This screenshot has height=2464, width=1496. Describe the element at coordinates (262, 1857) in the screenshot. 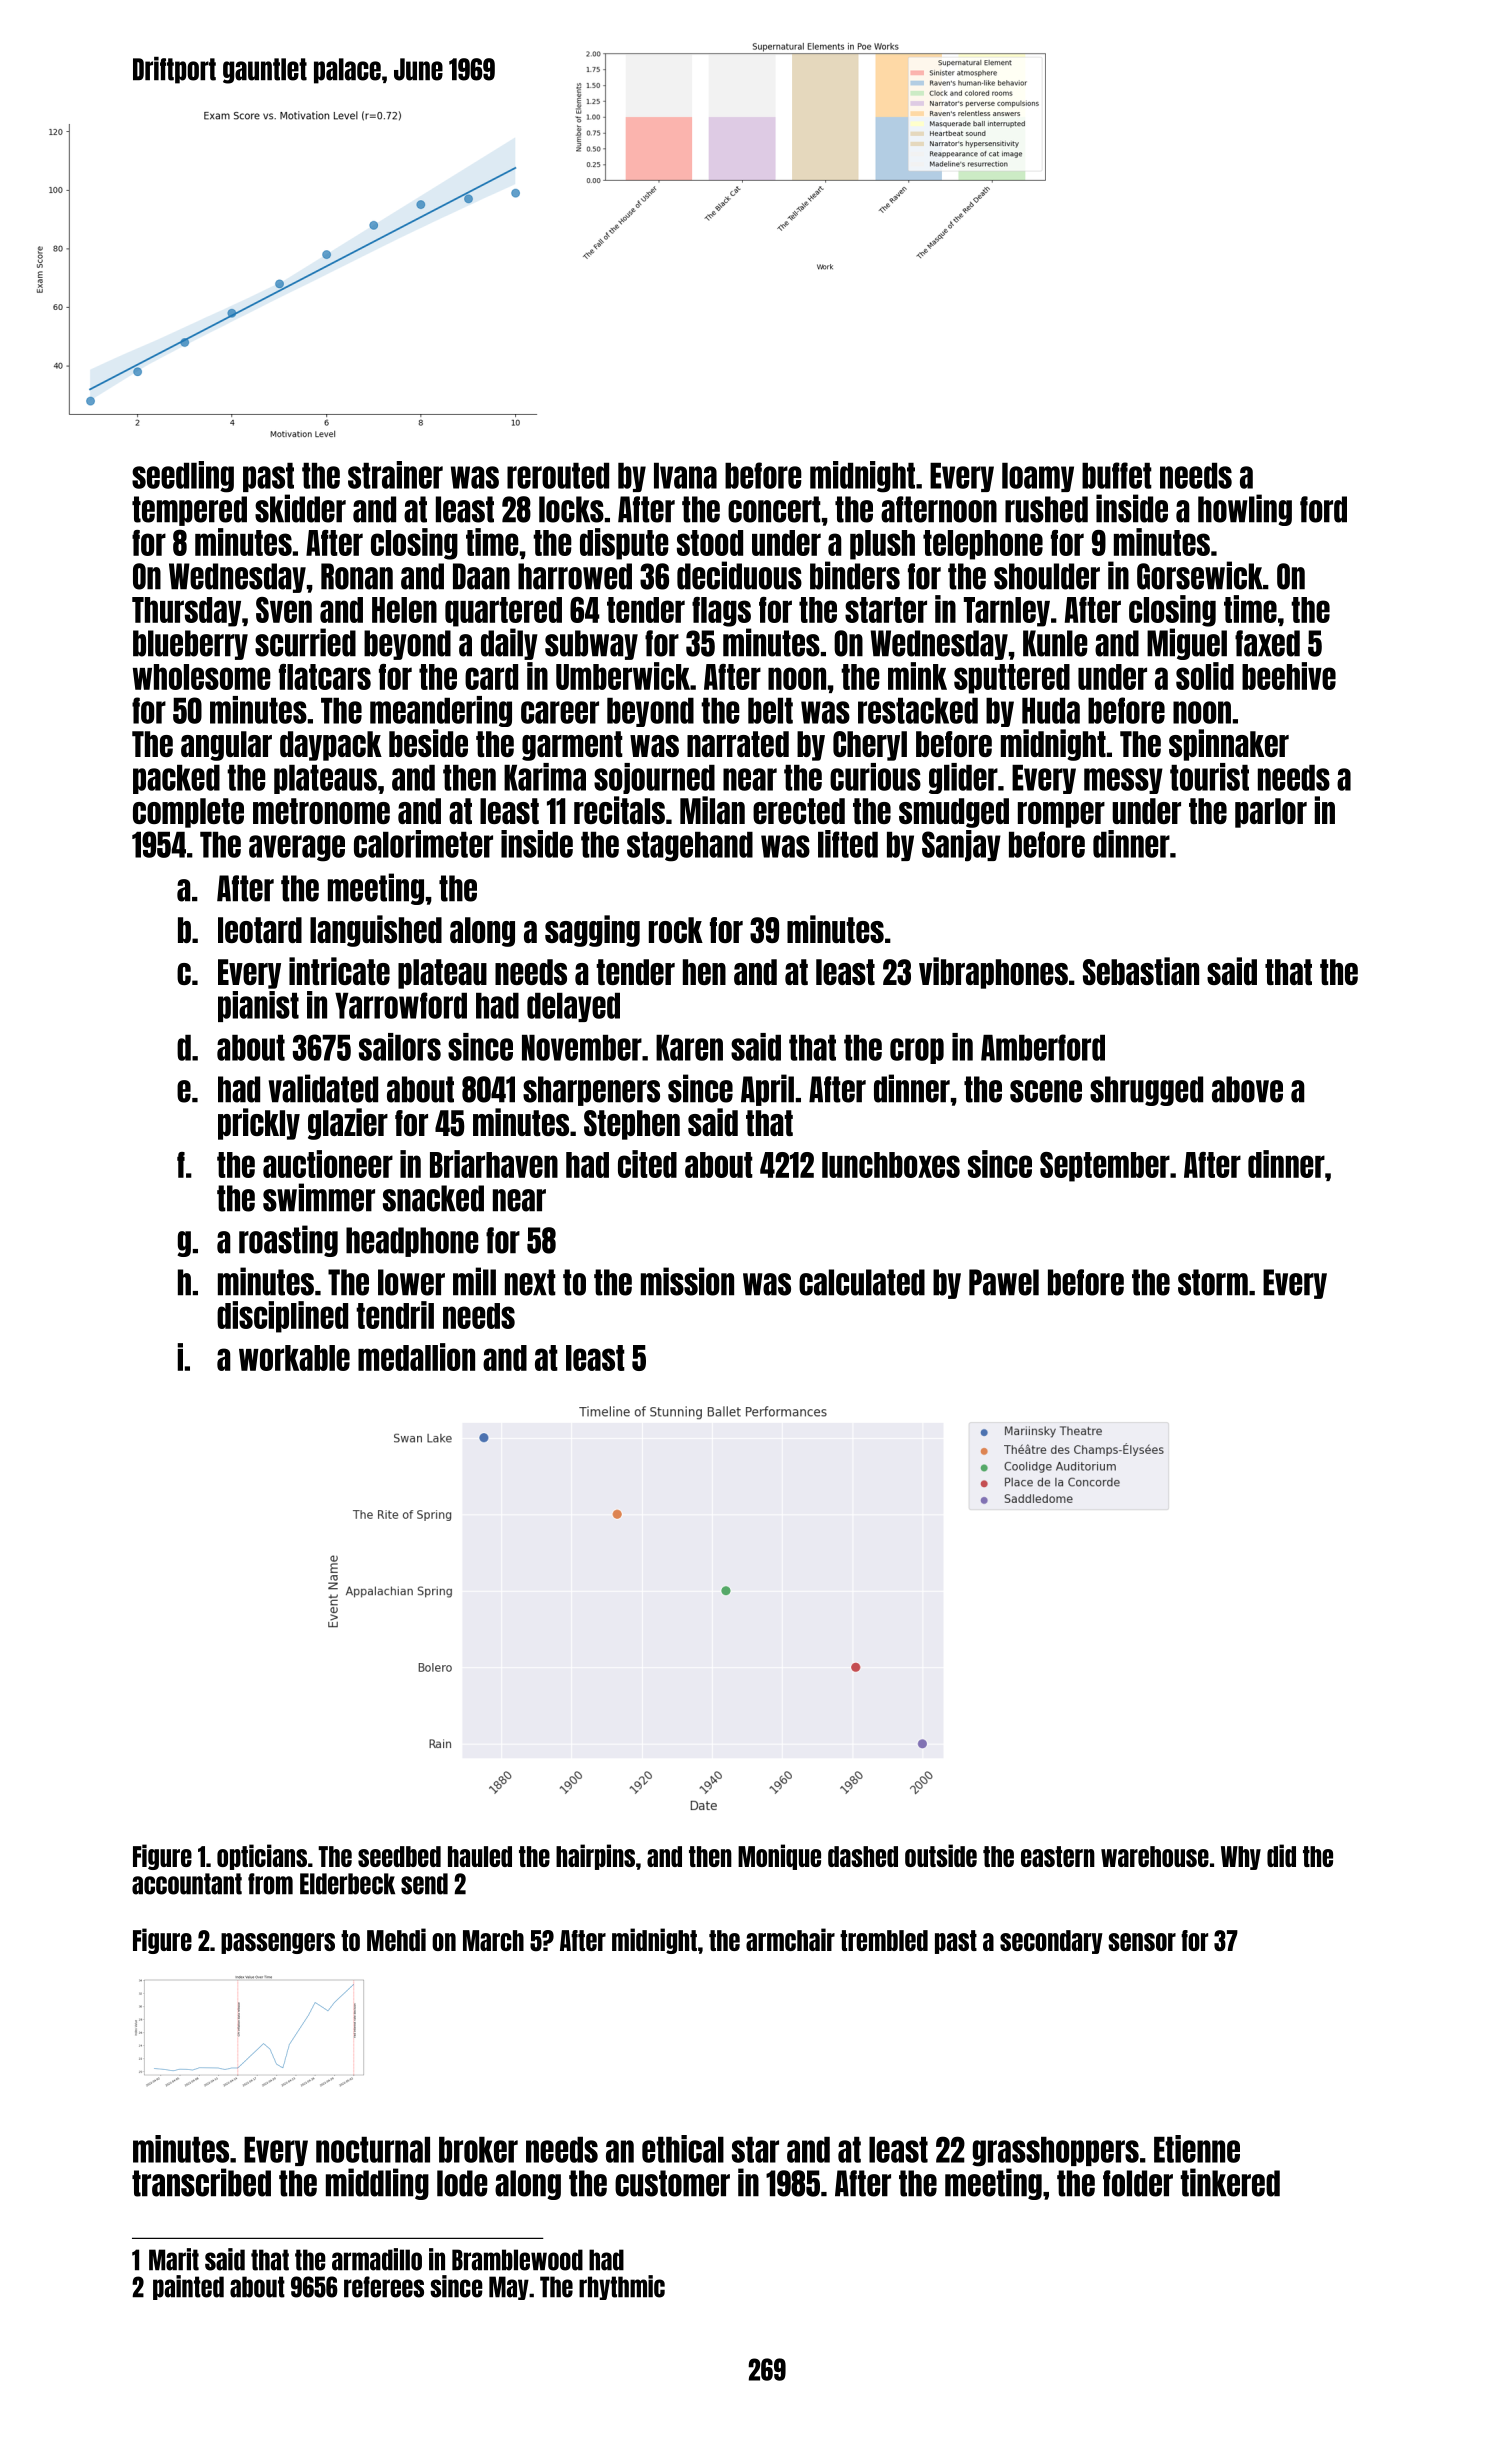

I see `opticians` at that location.
